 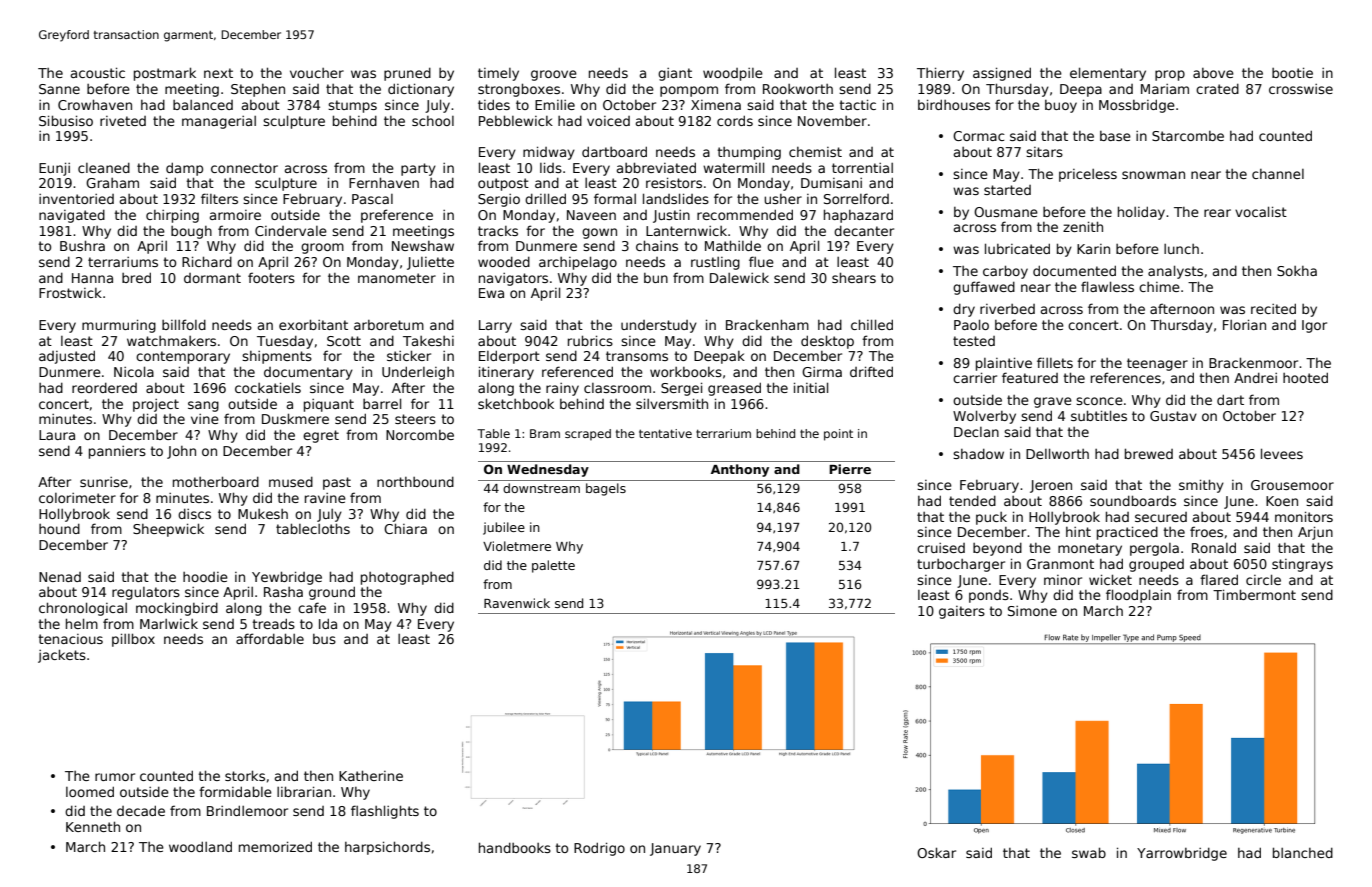 I want to click on bootie, so click(x=1292, y=72).
